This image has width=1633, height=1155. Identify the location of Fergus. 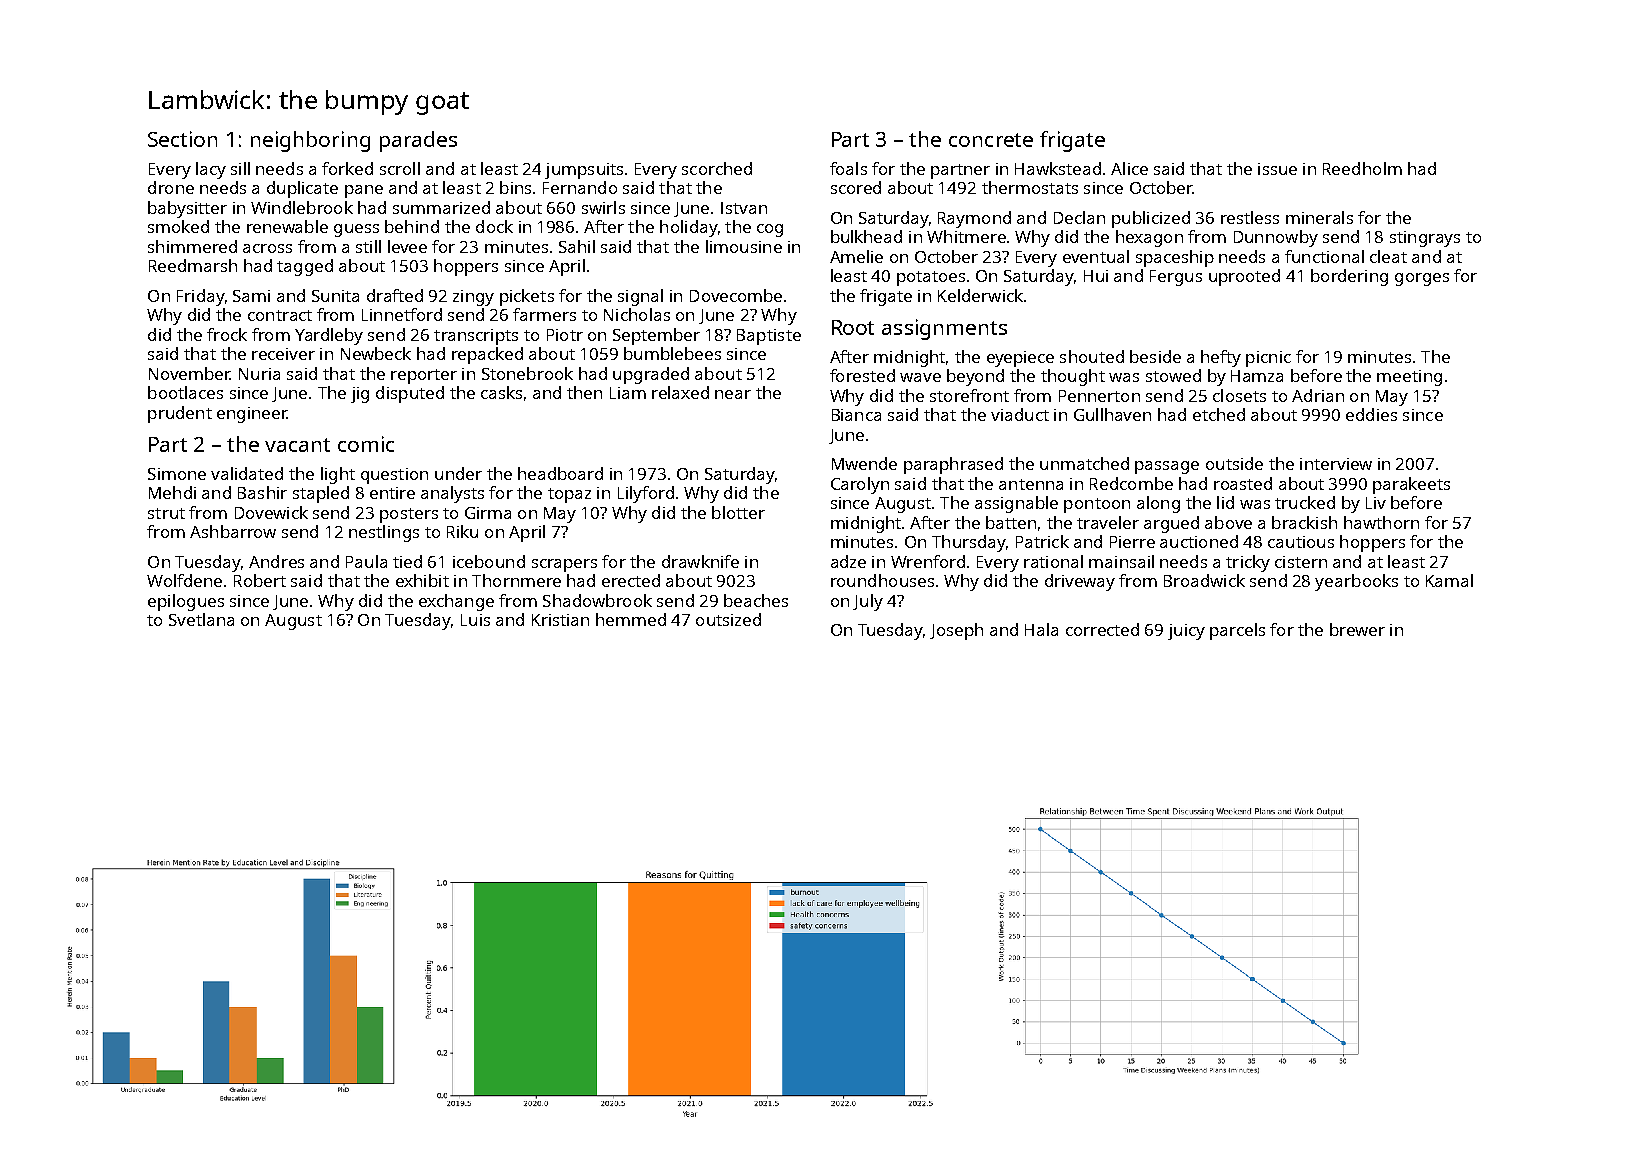
(1176, 278).
